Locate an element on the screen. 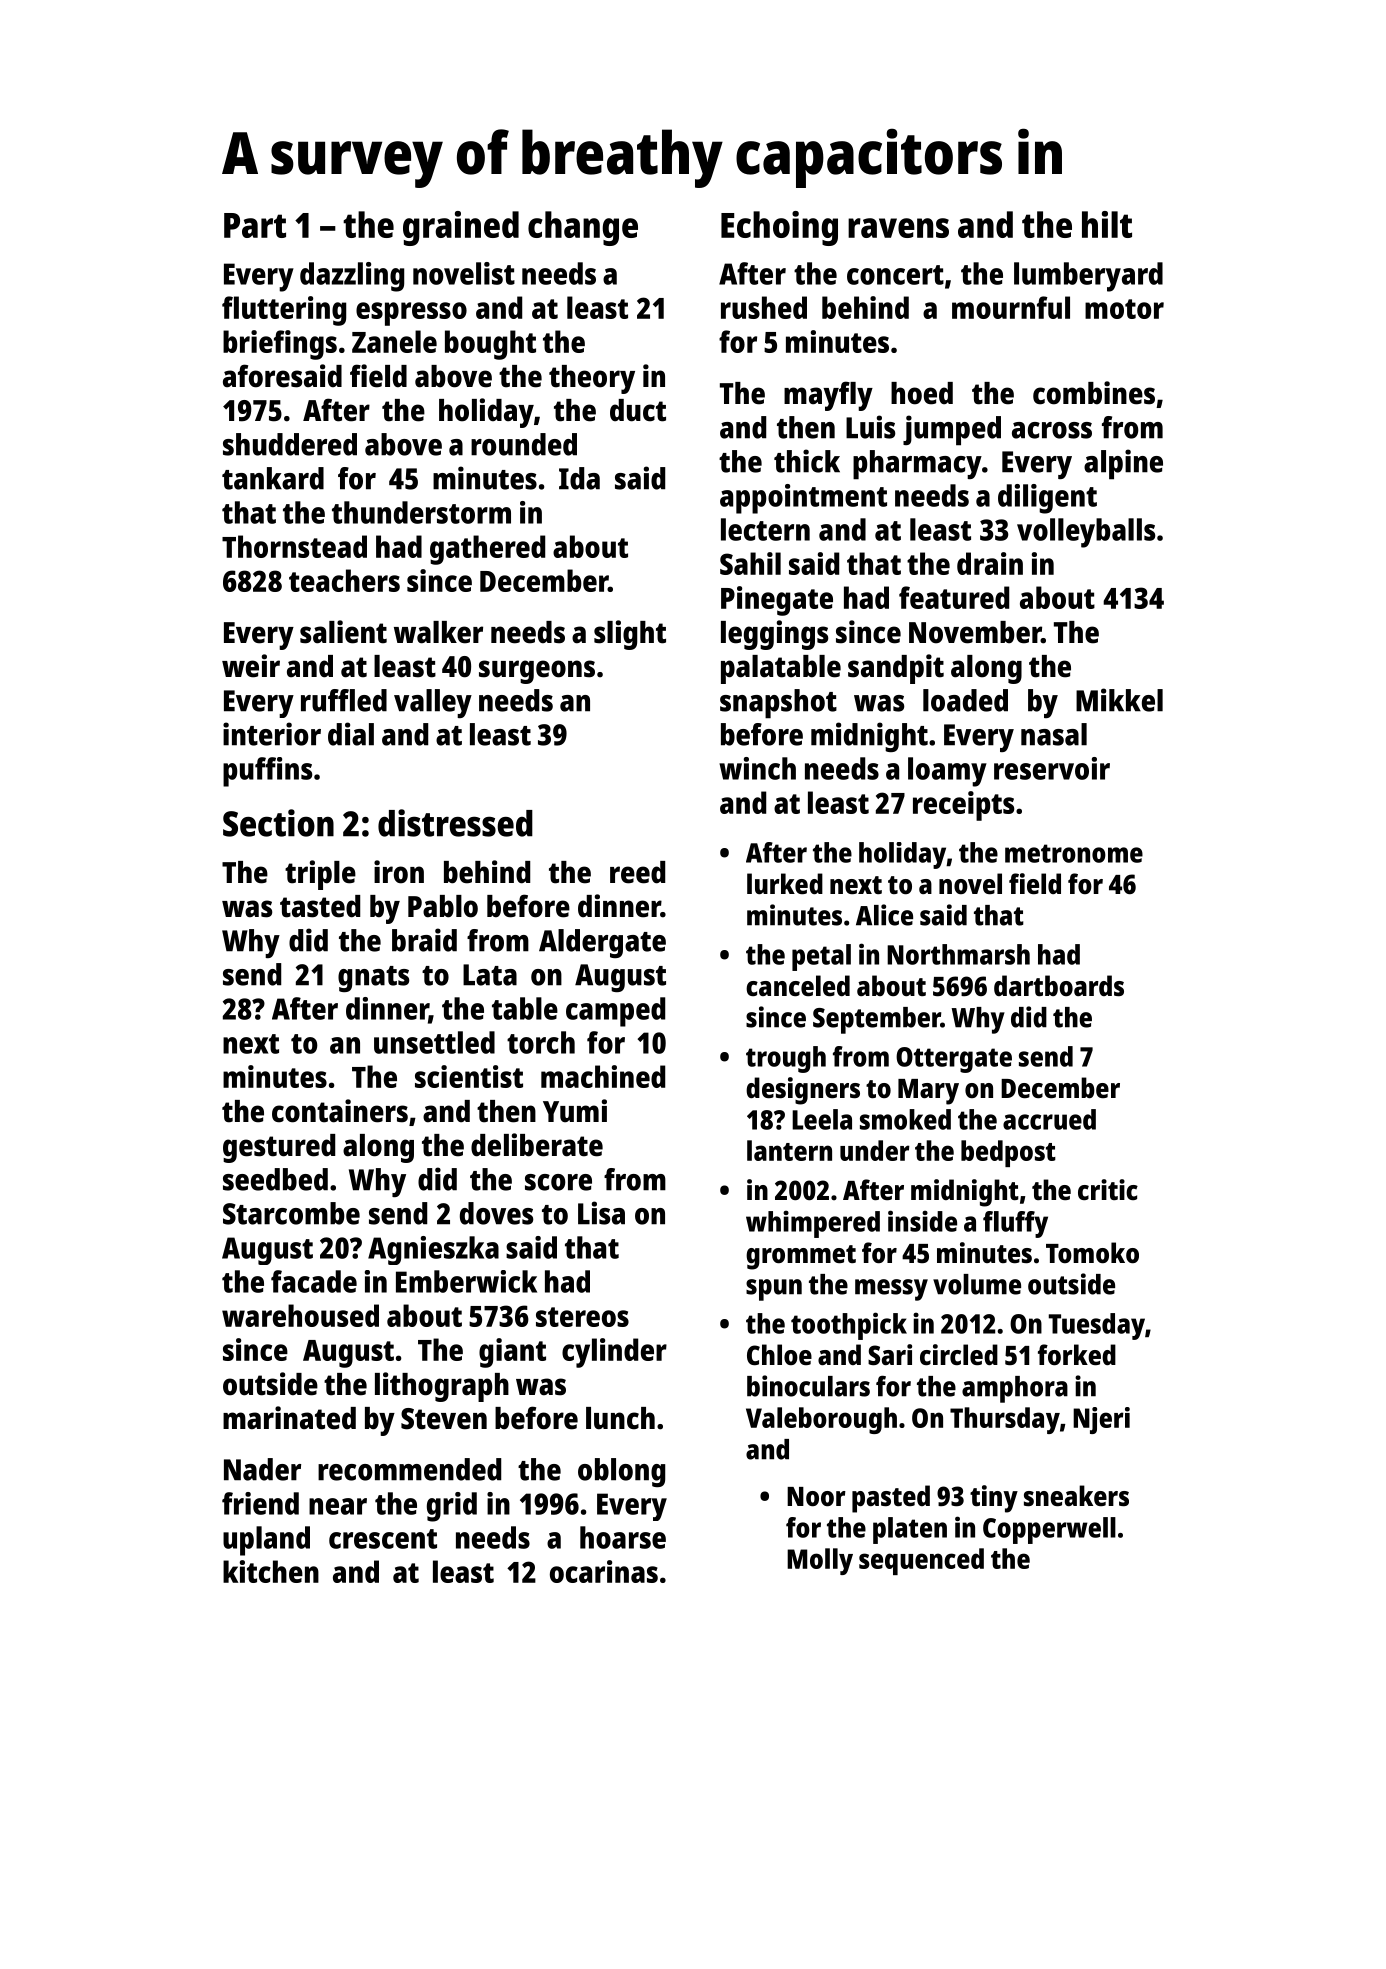 Image resolution: width=1386 pixels, height=1969 pixels. drain is located at coordinates (990, 563).
